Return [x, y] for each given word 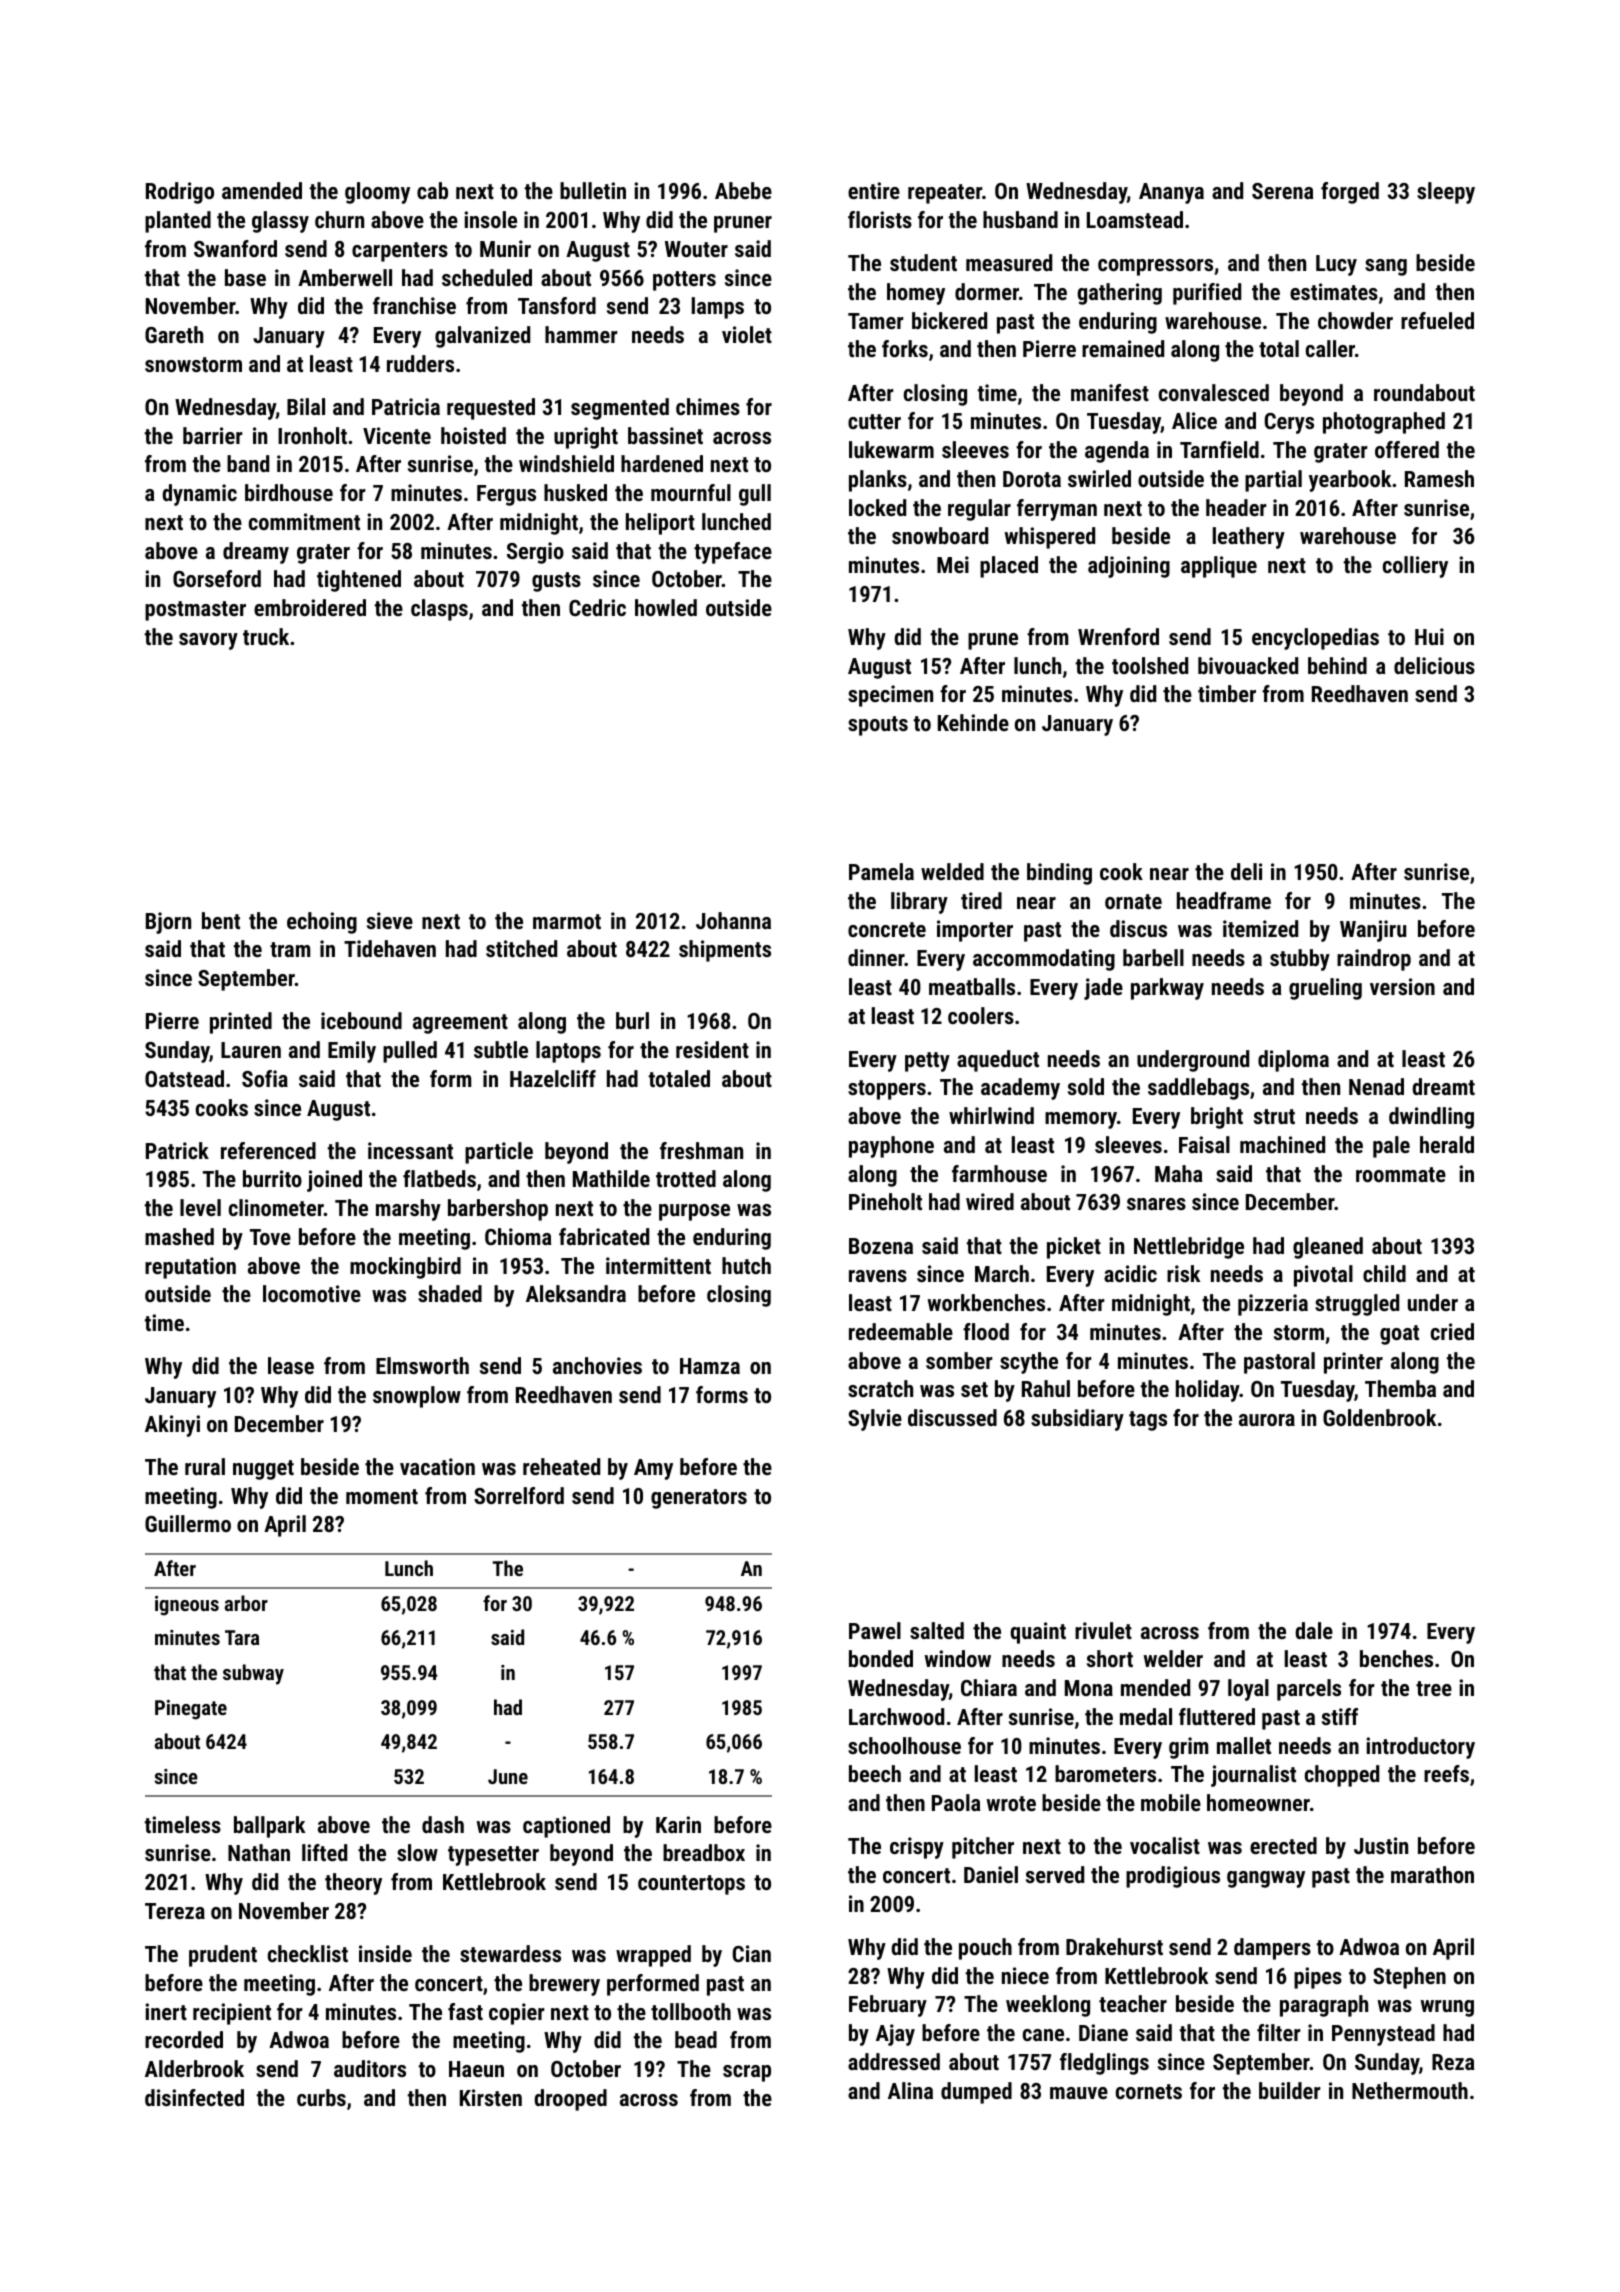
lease [291, 1365]
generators [699, 1499]
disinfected [194, 2097]
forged [1350, 193]
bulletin [593, 190]
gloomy [377, 193]
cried [1452, 1331]
